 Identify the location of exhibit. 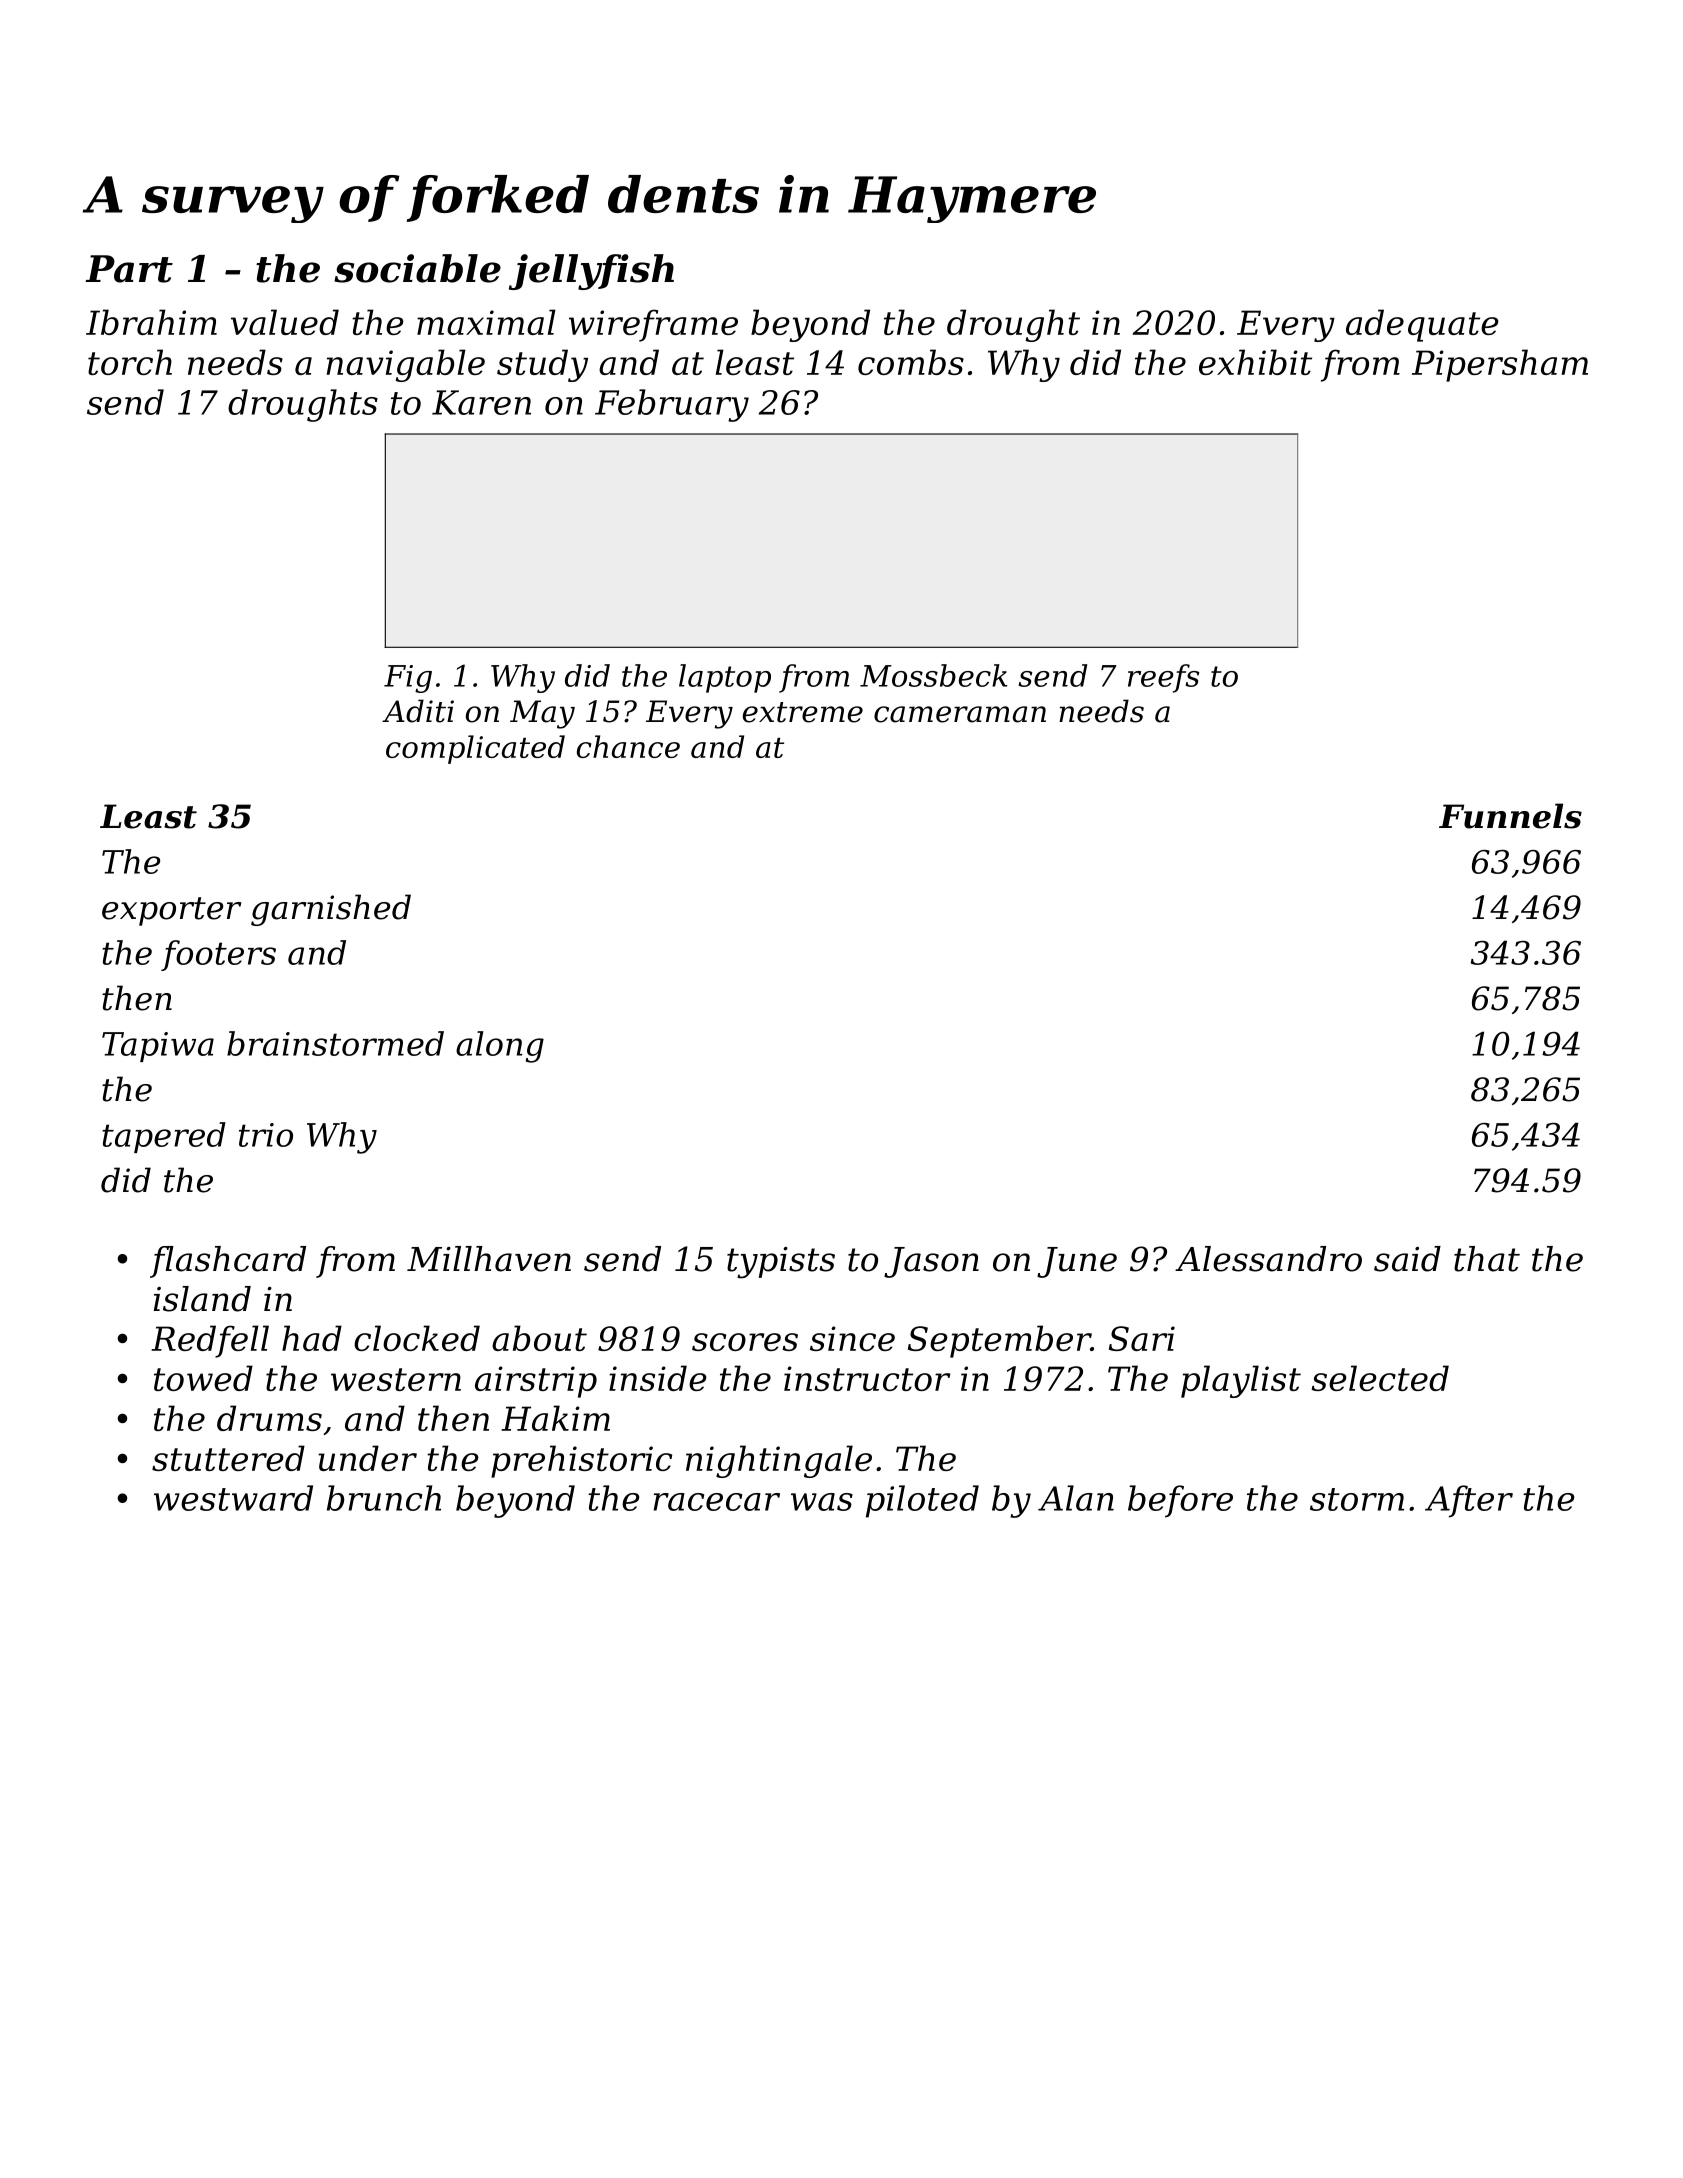
(1255, 362).
